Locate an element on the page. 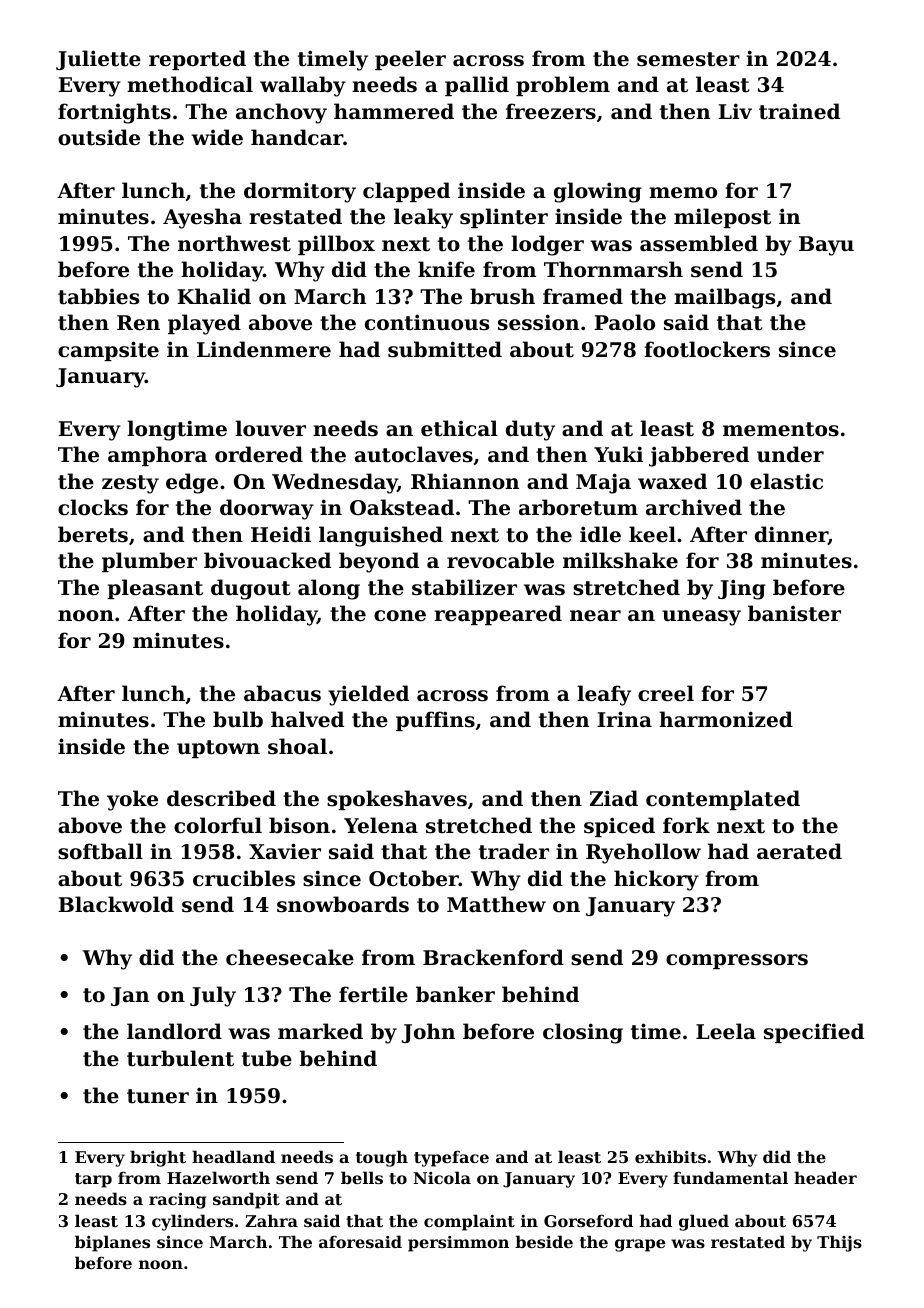  trader is located at coordinates (514, 851).
